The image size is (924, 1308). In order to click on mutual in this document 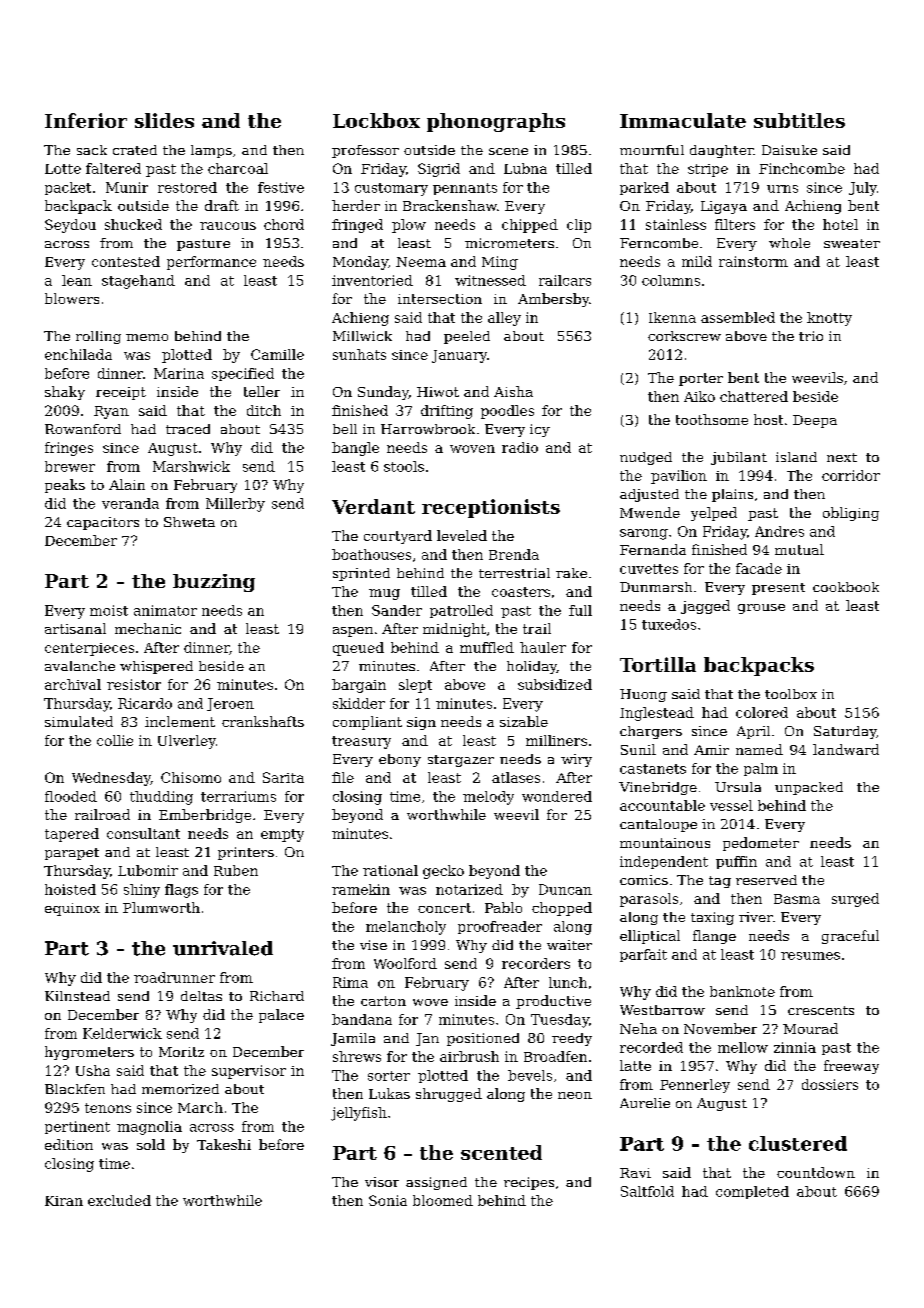, I will do `click(799, 549)`.
